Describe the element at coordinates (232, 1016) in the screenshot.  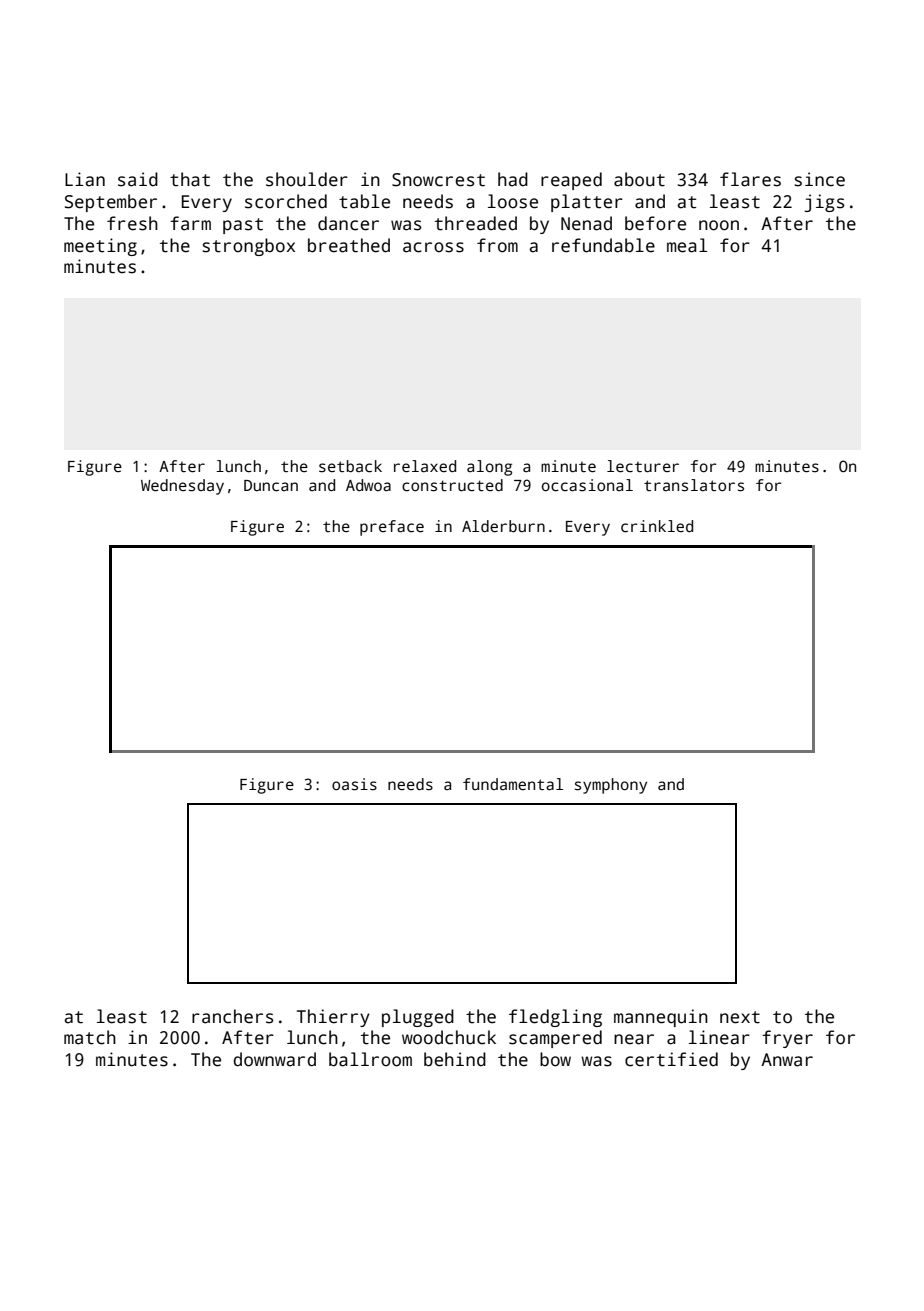
I see `ranchers` at that location.
